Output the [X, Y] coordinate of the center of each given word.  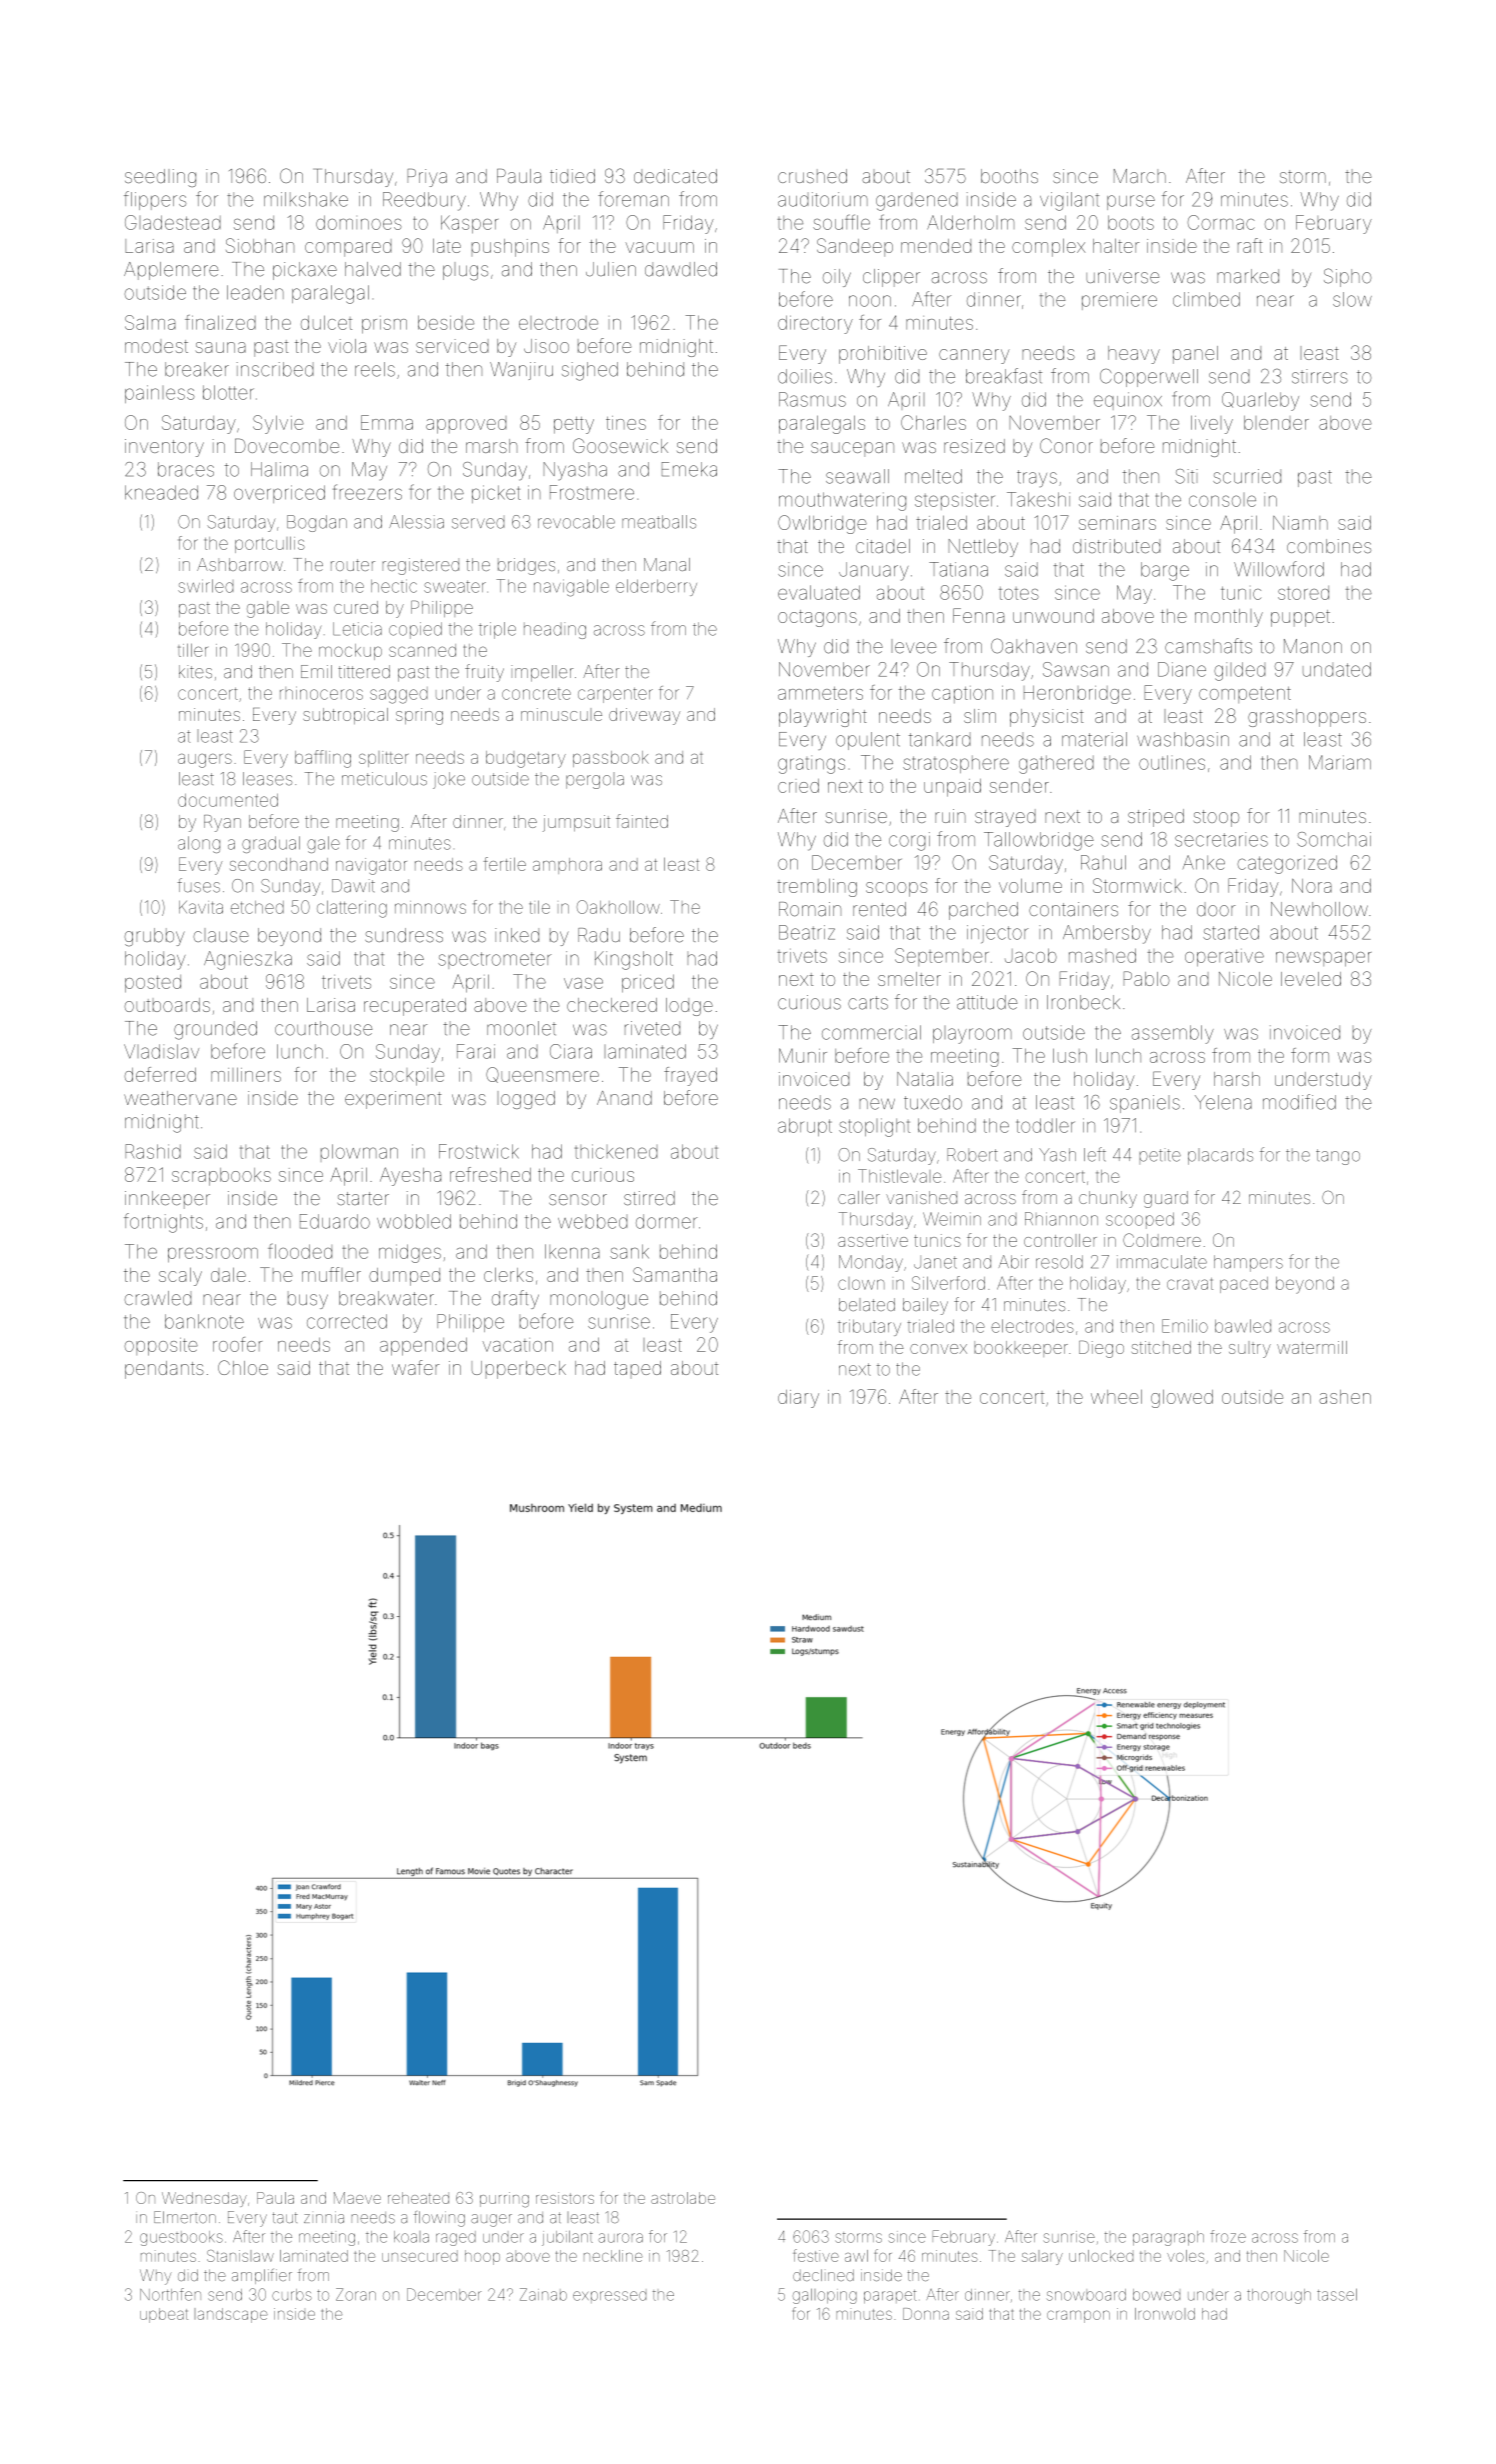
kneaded [161, 492]
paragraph [1168, 2238]
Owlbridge [822, 524]
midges [410, 1253]
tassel [1337, 2294]
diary [798, 1399]
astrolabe [683, 2198]
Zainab [543, 2294]
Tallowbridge [1039, 841]
